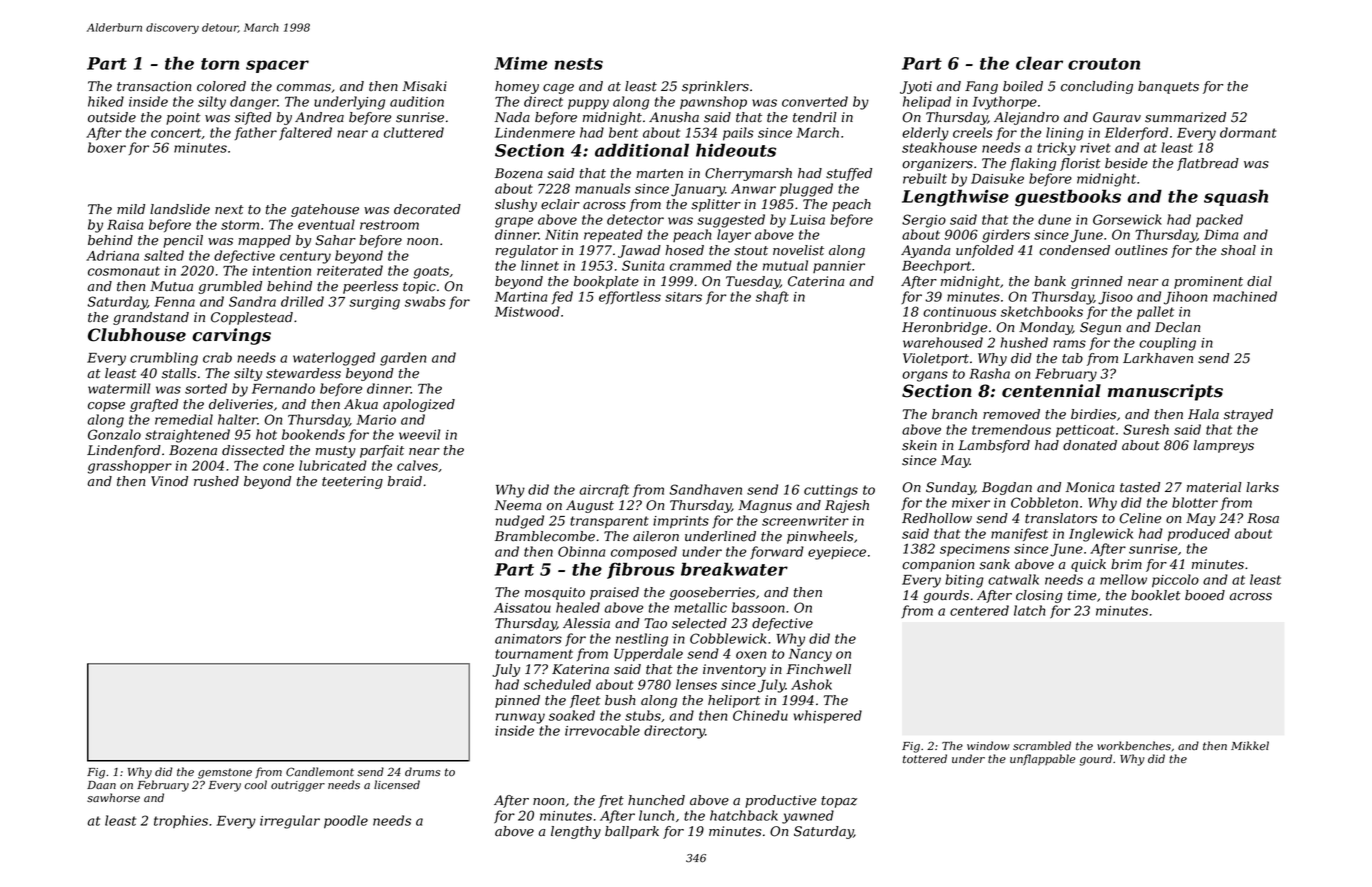 The height and width of the screenshot is (887, 1372). I want to click on ballpark, so click(632, 832).
